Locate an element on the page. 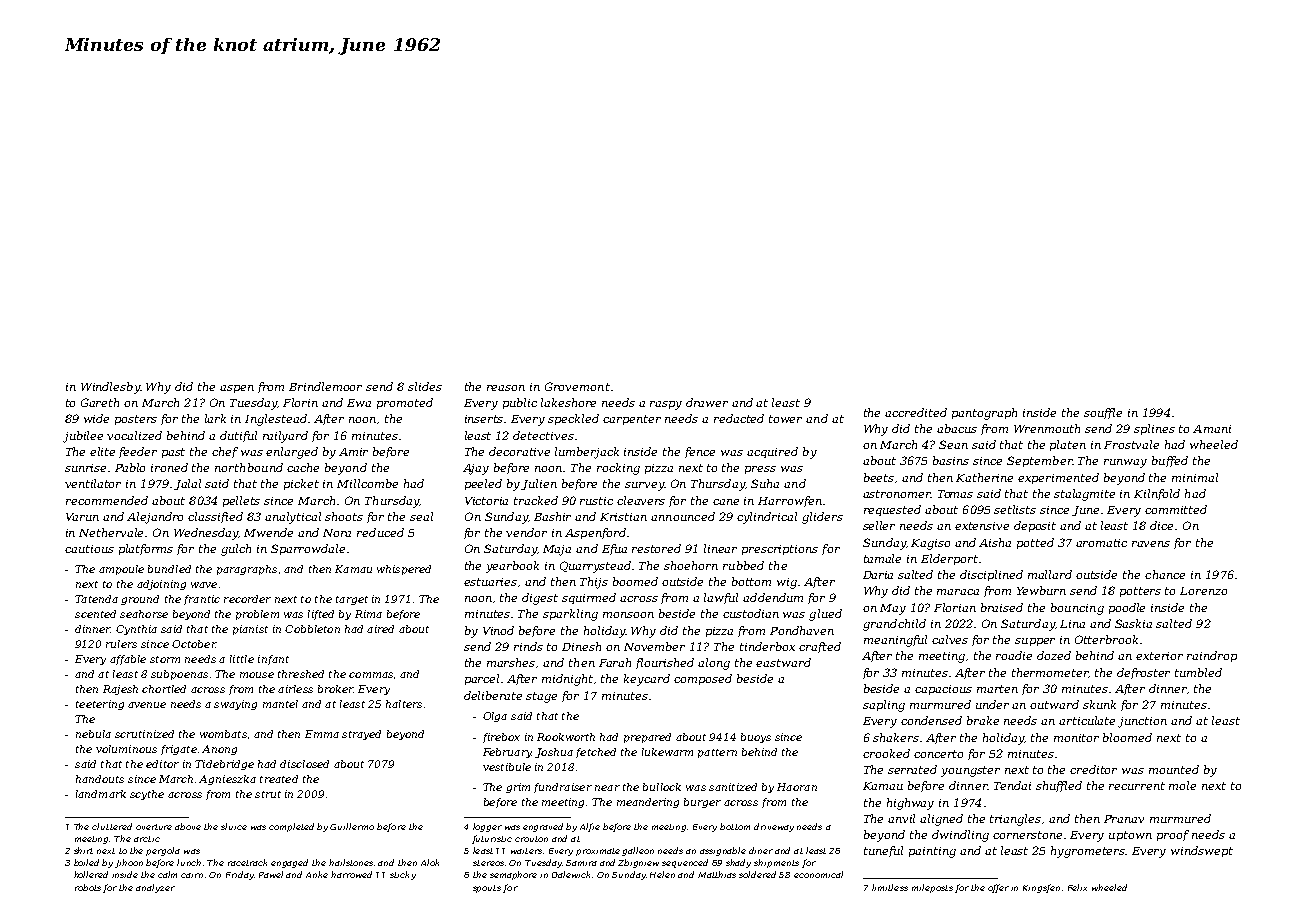 This page has width=1308, height=924. prepared is located at coordinates (647, 738).
